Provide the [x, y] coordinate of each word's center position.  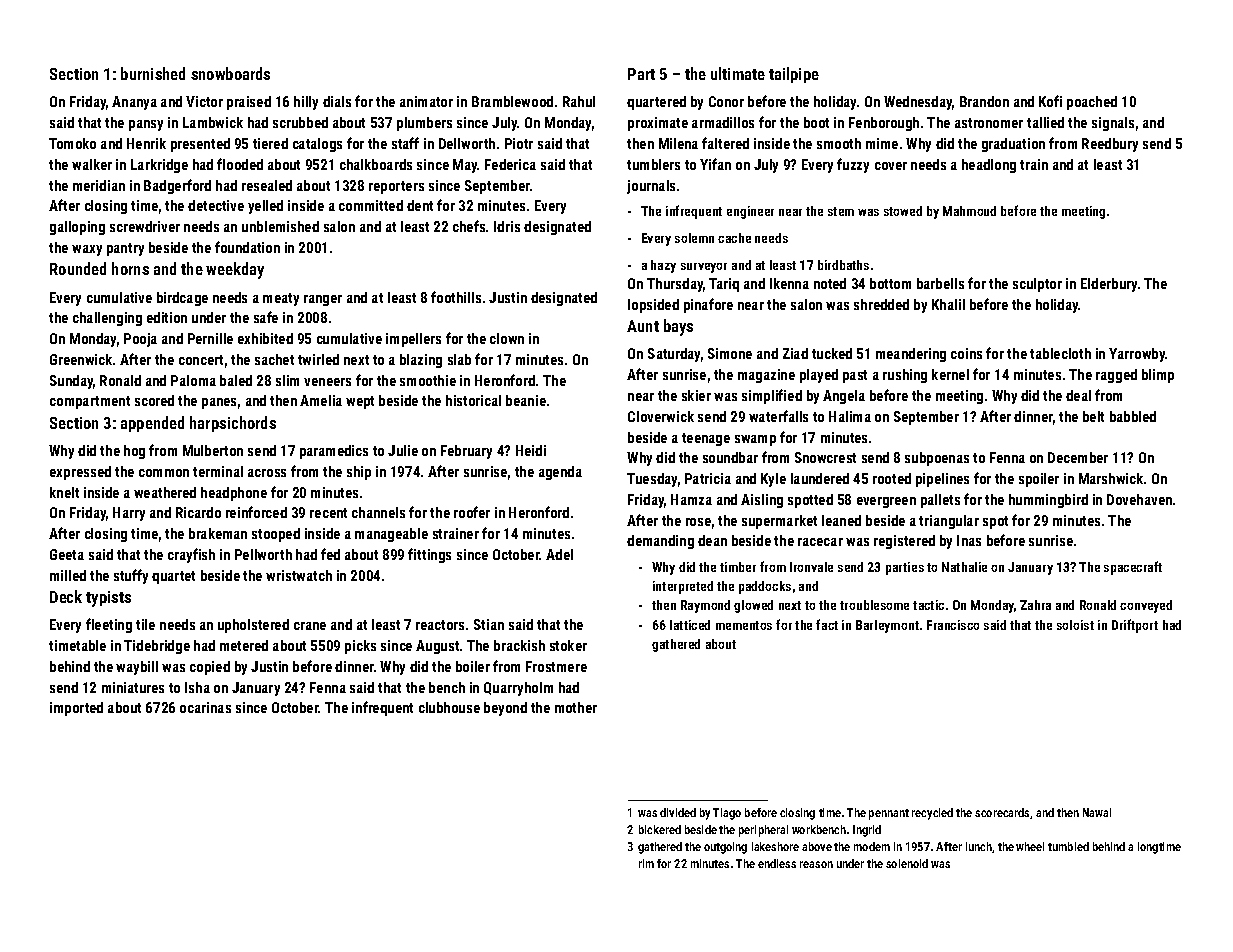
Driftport [1135, 626]
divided [678, 812]
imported [76, 709]
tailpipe [794, 75]
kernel [950, 374]
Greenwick [81, 359]
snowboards [230, 73]
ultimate [738, 73]
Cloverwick [661, 416]
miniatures [133, 687]
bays [678, 327]
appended [152, 424]
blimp [1158, 376]
